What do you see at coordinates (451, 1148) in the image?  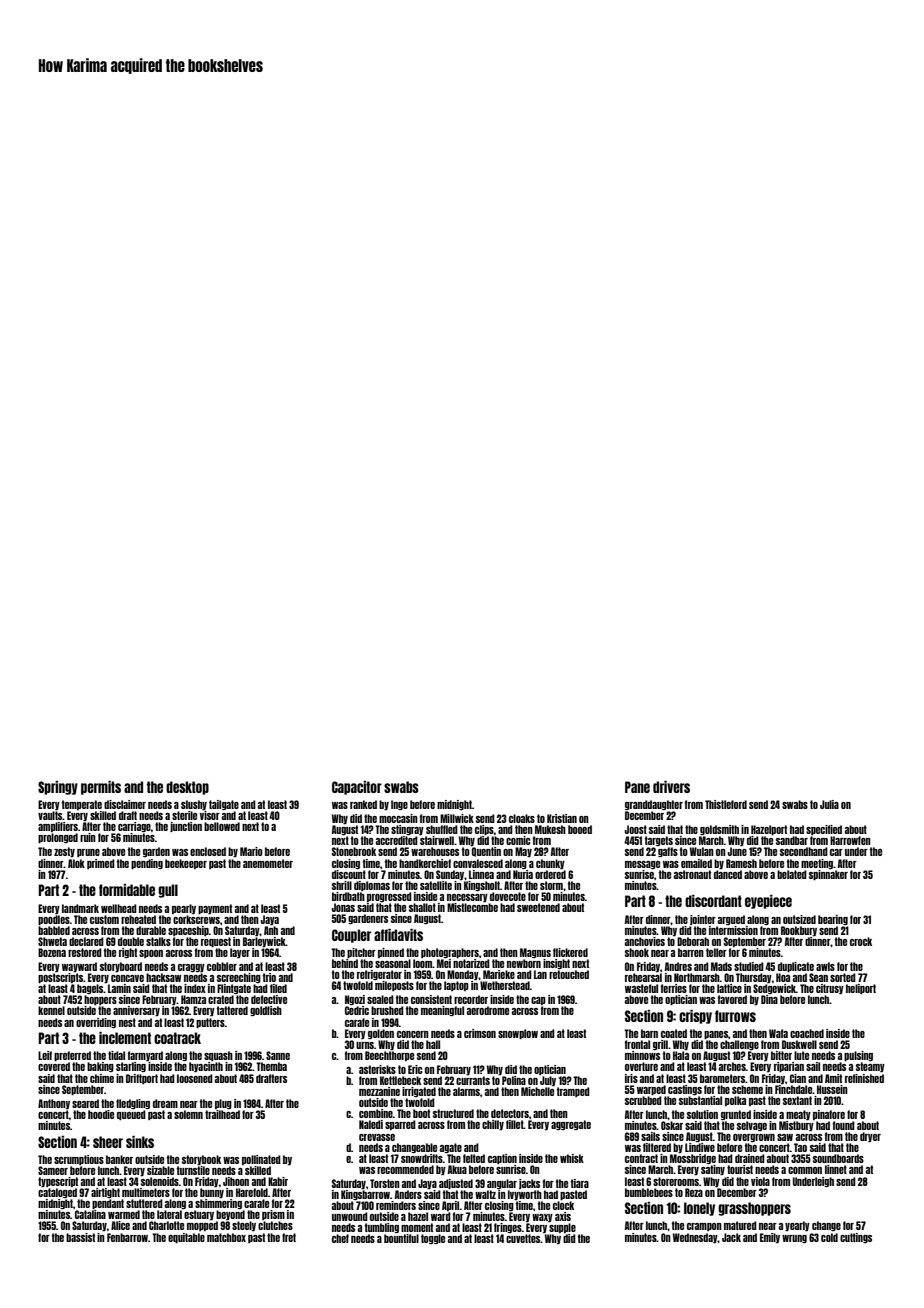 I see `agate` at bounding box center [451, 1148].
